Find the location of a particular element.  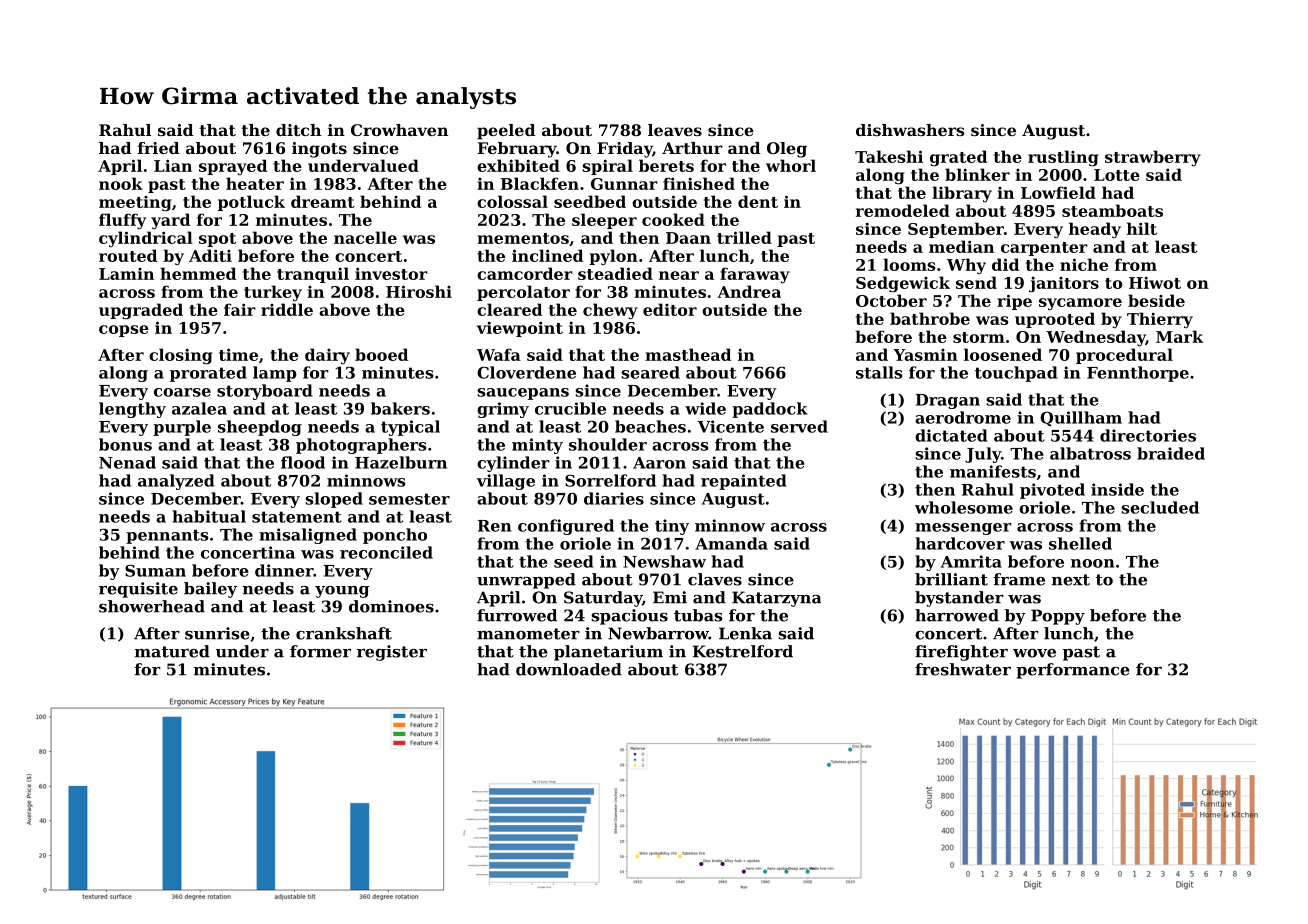

strawberry is located at coordinates (1153, 158).
